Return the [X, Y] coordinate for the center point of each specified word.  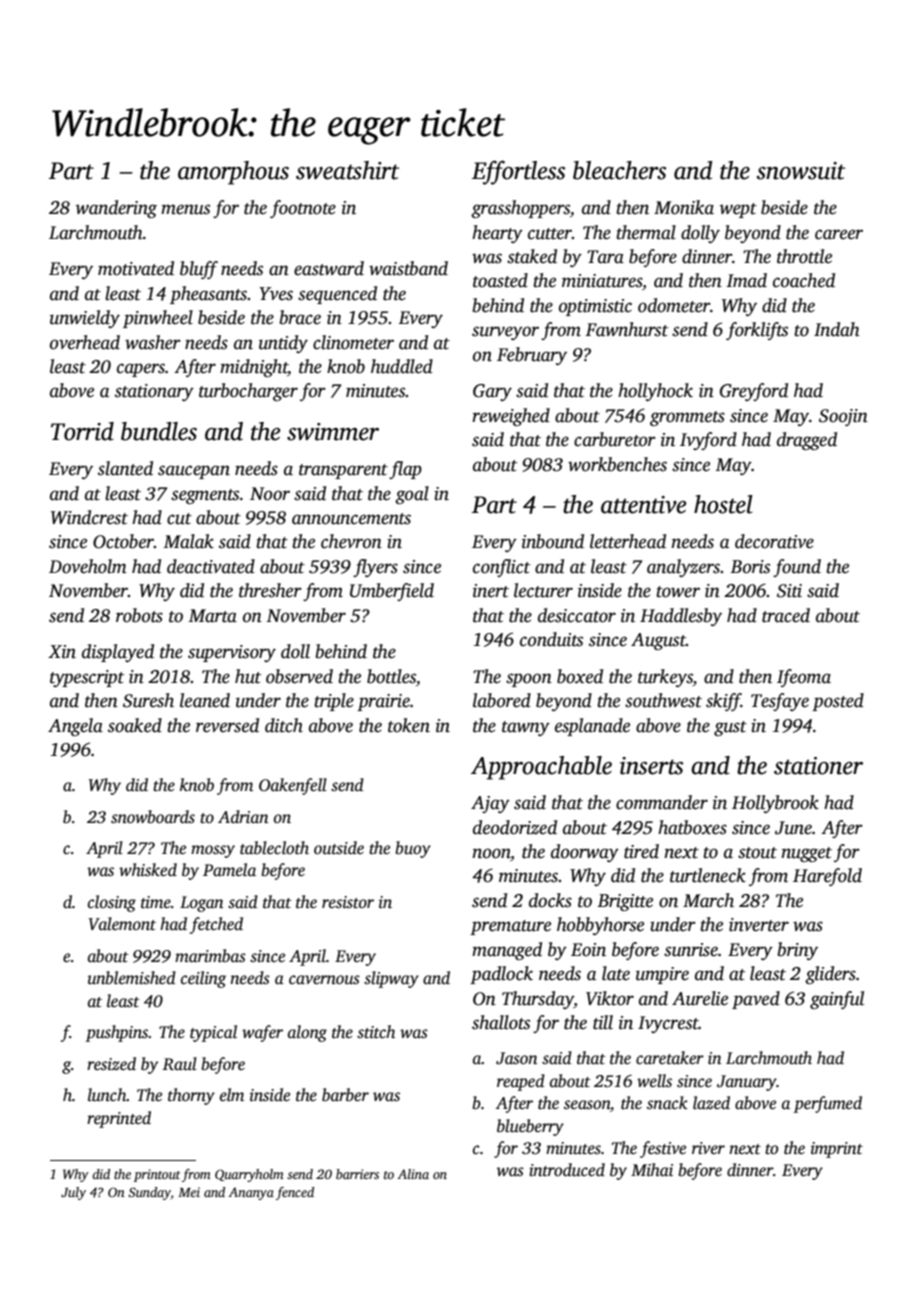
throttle [804, 256]
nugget [807, 854]
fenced [295, 1193]
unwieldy [85, 319]
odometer [674, 305]
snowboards [153, 817]
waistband [408, 268]
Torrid [82, 431]
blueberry [530, 1127]
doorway [585, 853]
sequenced [337, 295]
